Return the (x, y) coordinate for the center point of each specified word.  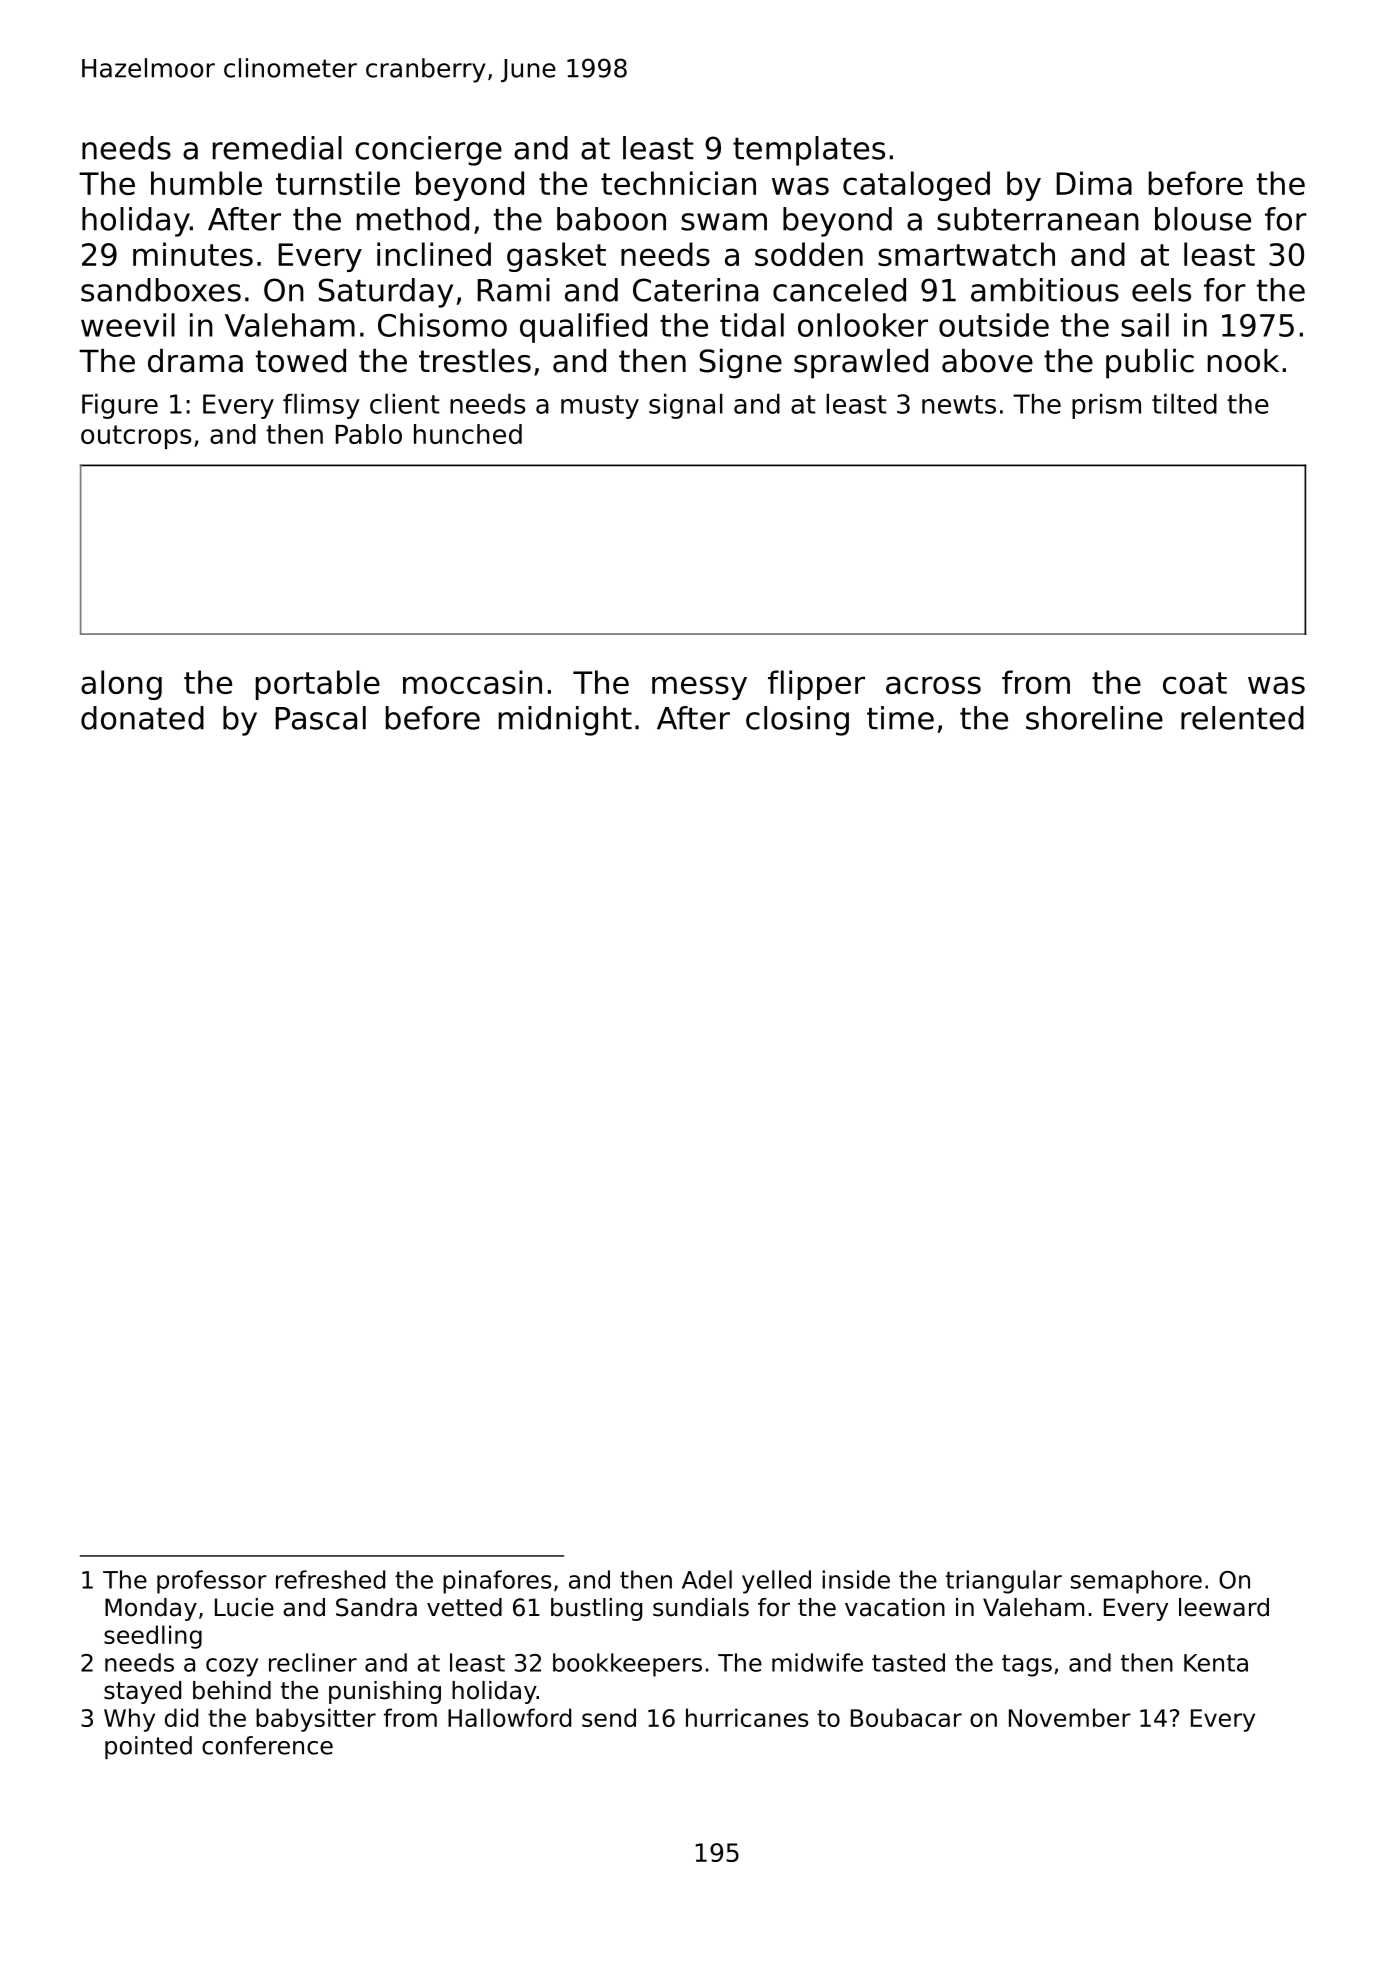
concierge (428, 151)
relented (1242, 718)
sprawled (861, 364)
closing (797, 721)
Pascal (320, 718)
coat (1195, 683)
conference (267, 1745)
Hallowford (509, 1717)
